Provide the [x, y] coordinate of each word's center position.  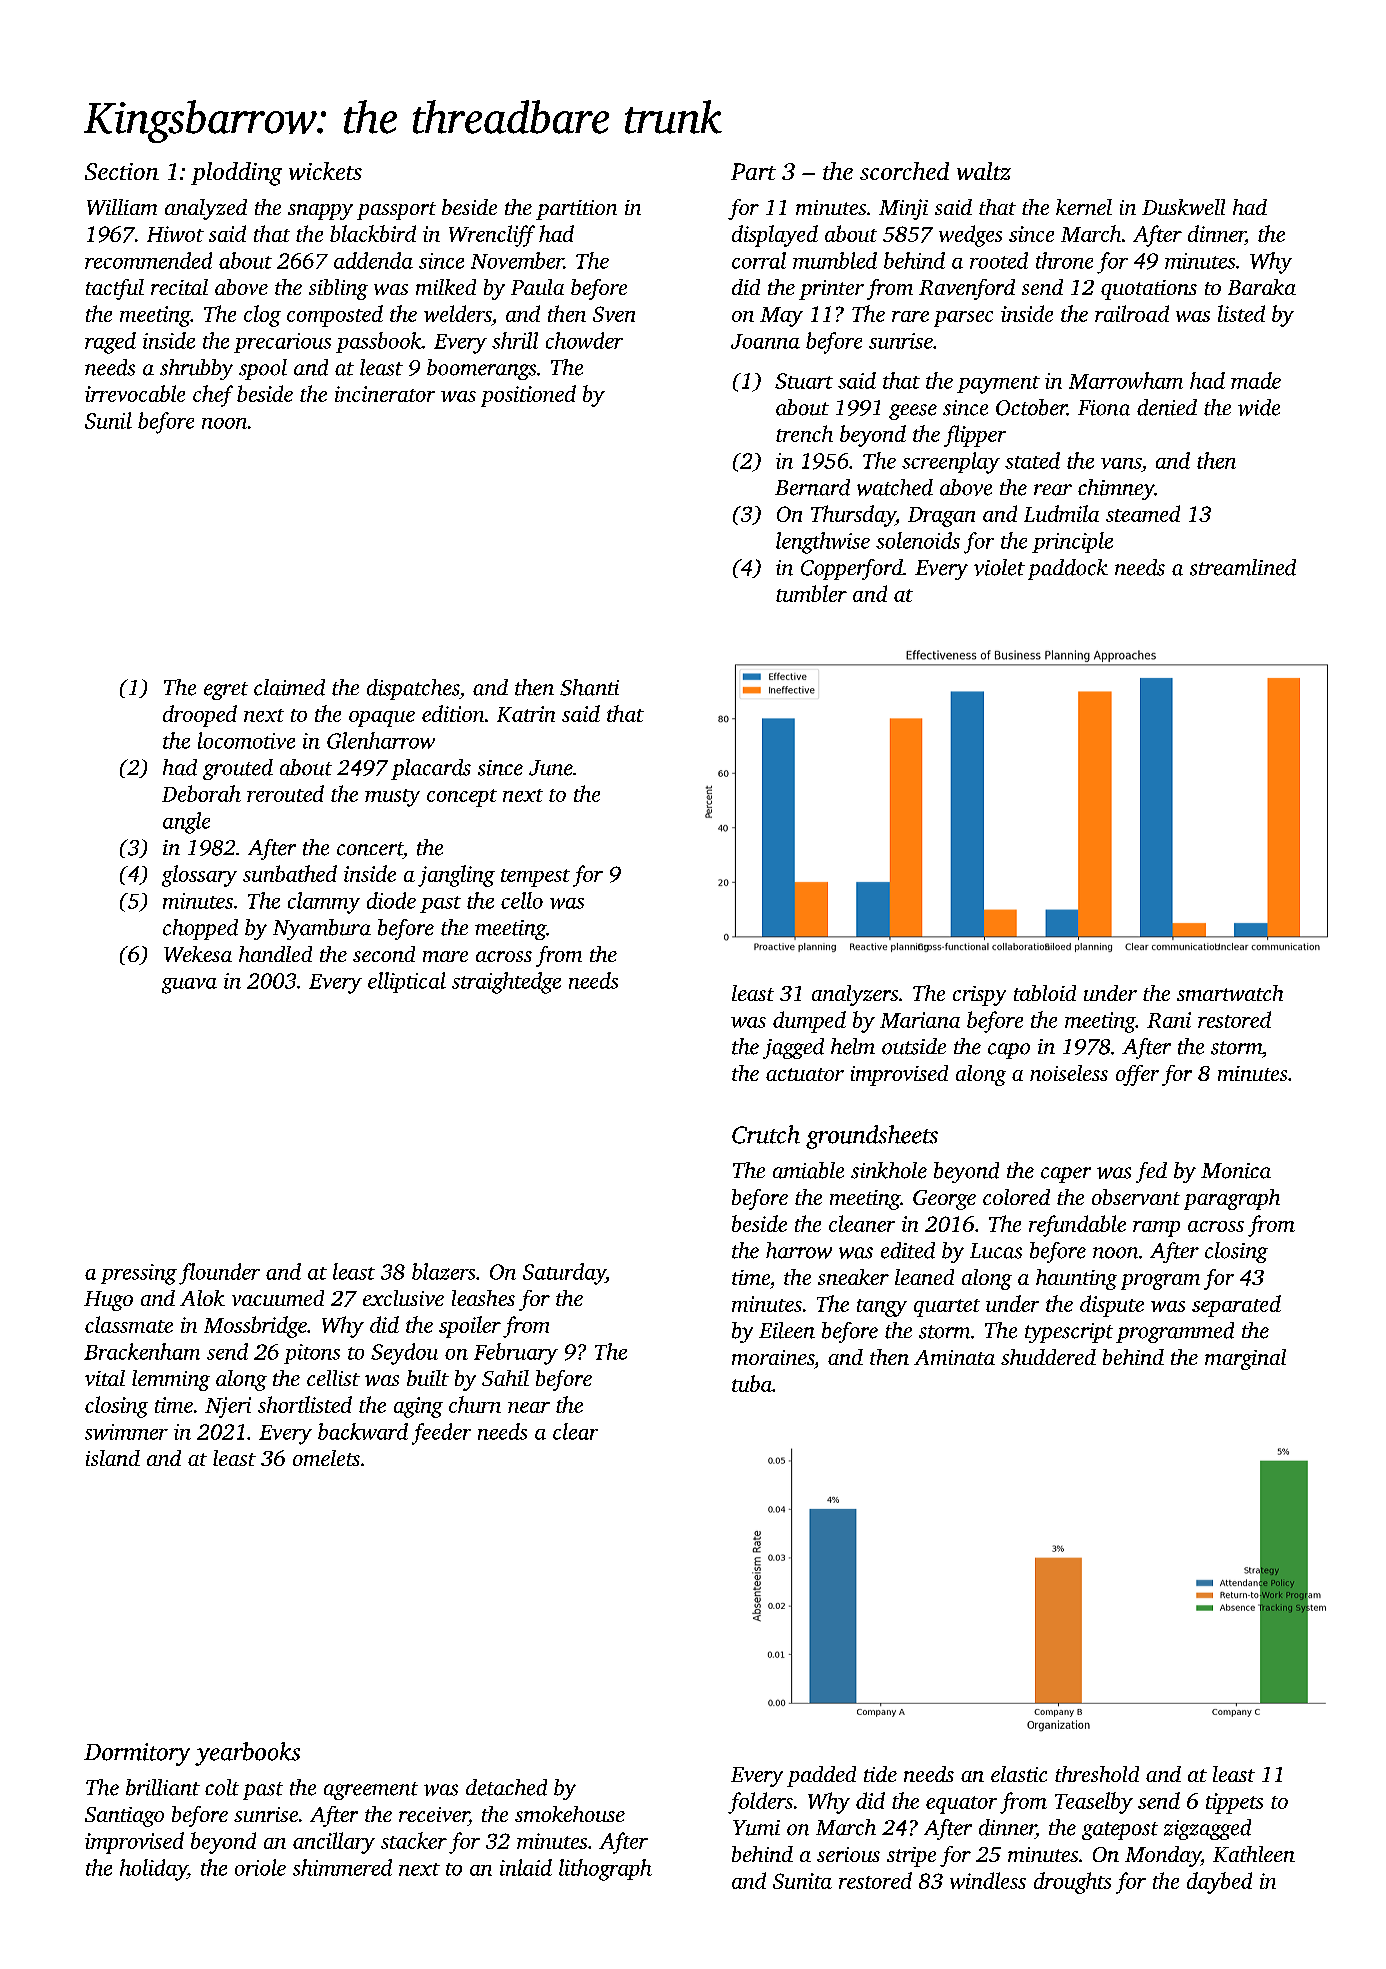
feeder [441, 1434]
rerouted [285, 793]
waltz [984, 171]
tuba [752, 1383]
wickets [325, 171]
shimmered [342, 1867]
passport [396, 211]
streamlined [1243, 567]
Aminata [954, 1357]
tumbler [811, 593]
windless [988, 1880]
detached [506, 1787]
